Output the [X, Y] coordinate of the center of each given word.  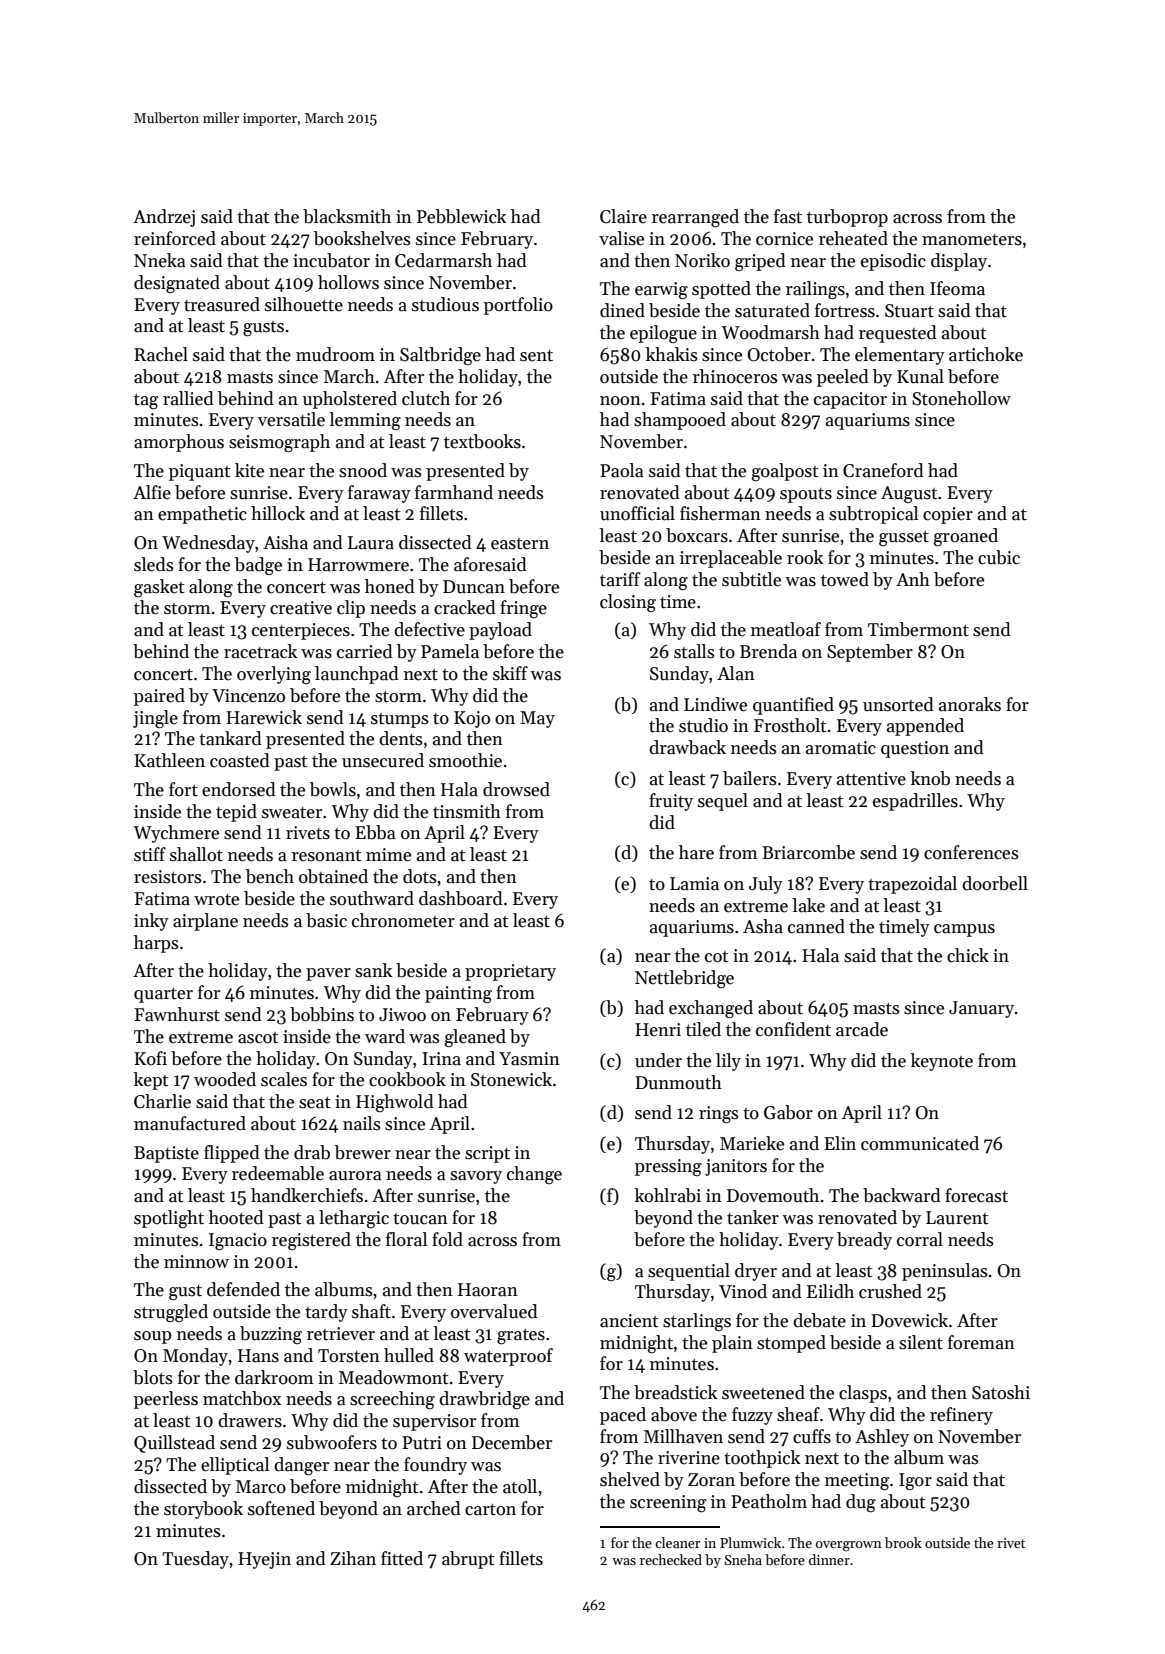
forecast [976, 1195]
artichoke [986, 354]
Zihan [353, 1558]
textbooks [482, 441]
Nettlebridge [684, 979]
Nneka [160, 260]
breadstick [675, 1392]
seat [315, 1103]
